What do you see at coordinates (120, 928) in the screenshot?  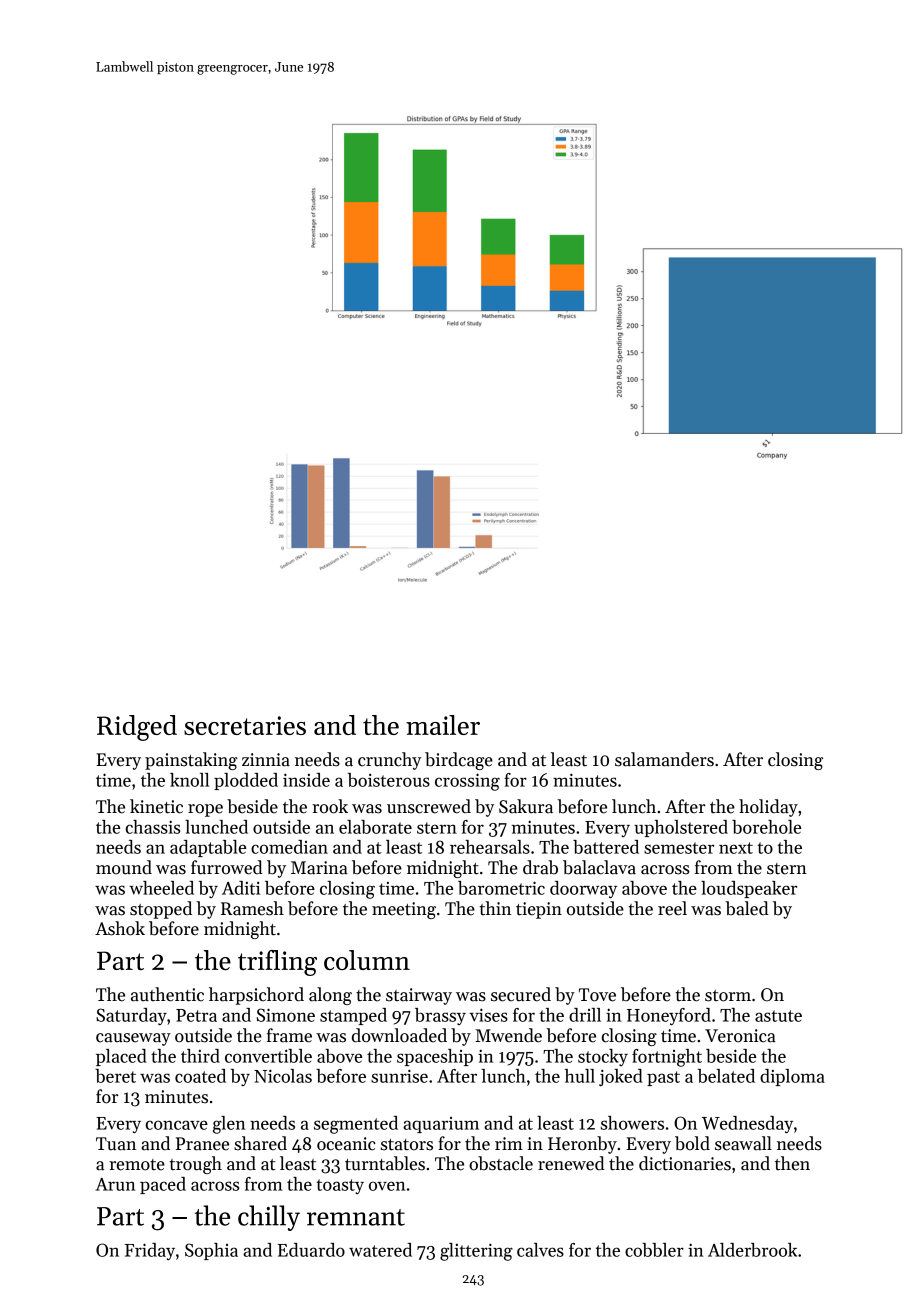 I see `Ashok` at bounding box center [120, 928].
